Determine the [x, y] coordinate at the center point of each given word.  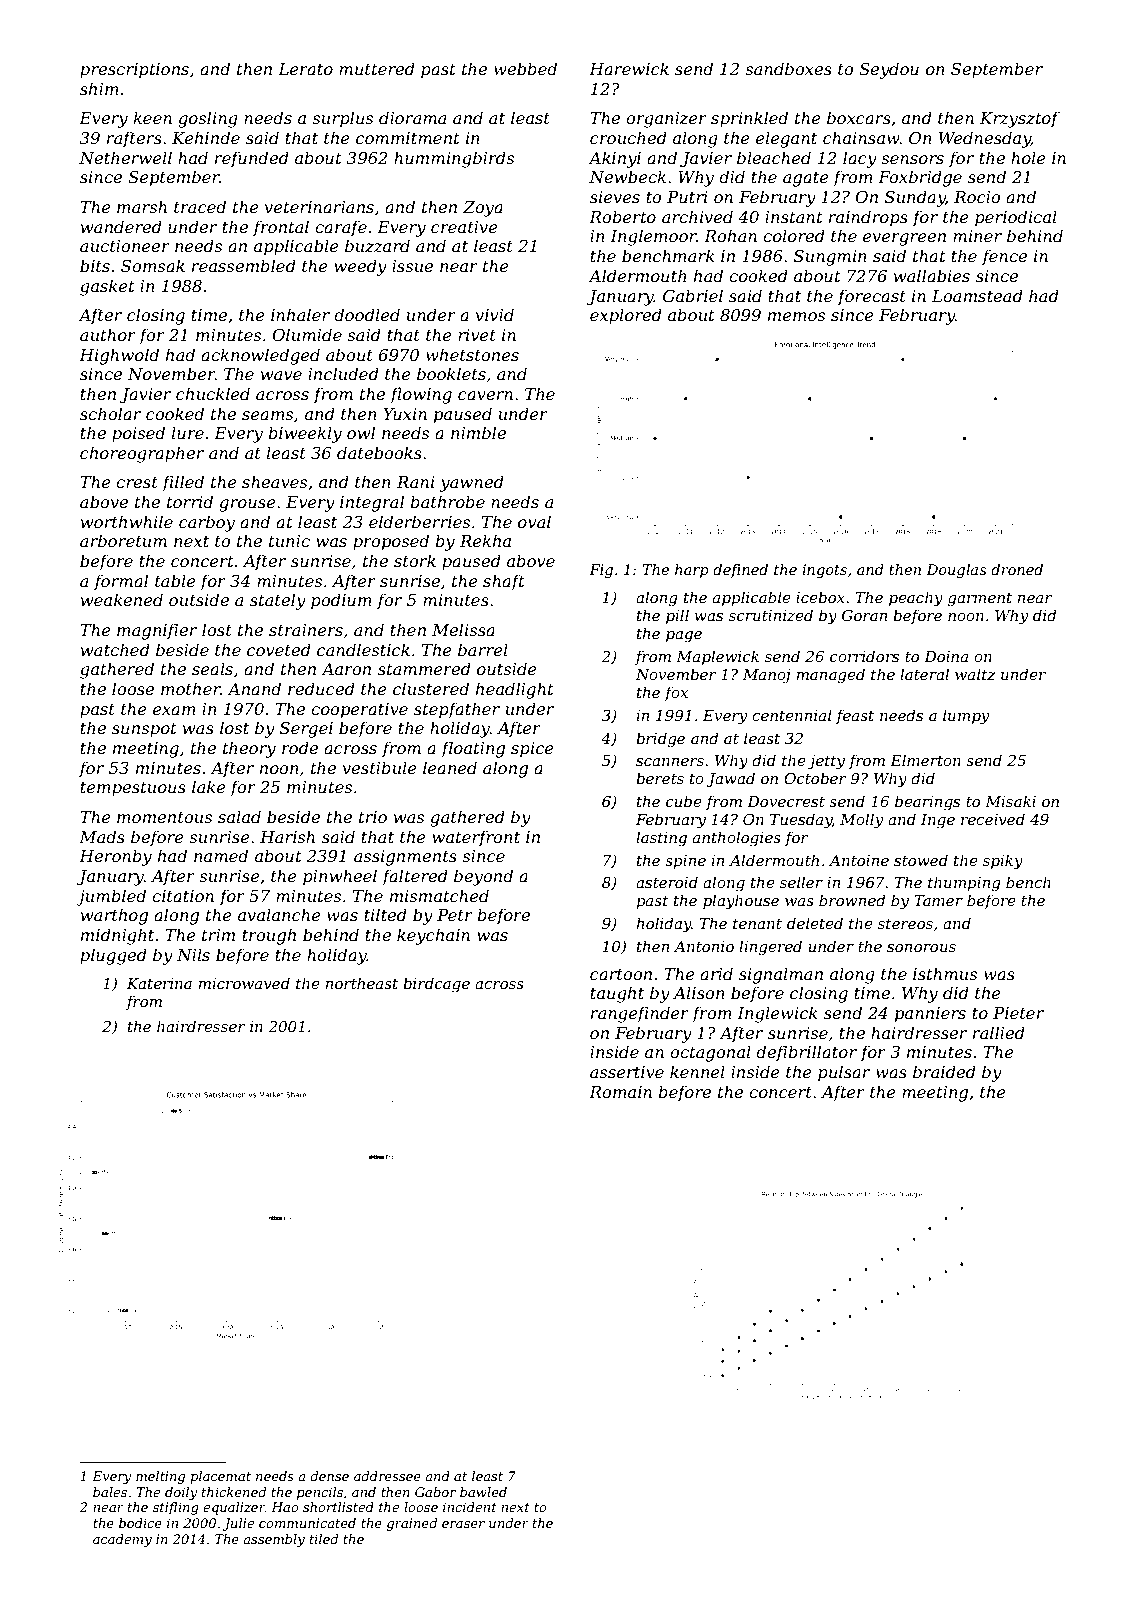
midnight [117, 936]
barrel [483, 649]
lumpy [966, 717]
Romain [620, 1092]
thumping [964, 884]
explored [626, 316]
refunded [252, 159]
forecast [871, 297]
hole [1028, 157]
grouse [247, 505]
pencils [320, 1493]
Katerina [159, 983]
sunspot [144, 730]
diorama [412, 117]
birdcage [436, 985]
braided [944, 1071]
